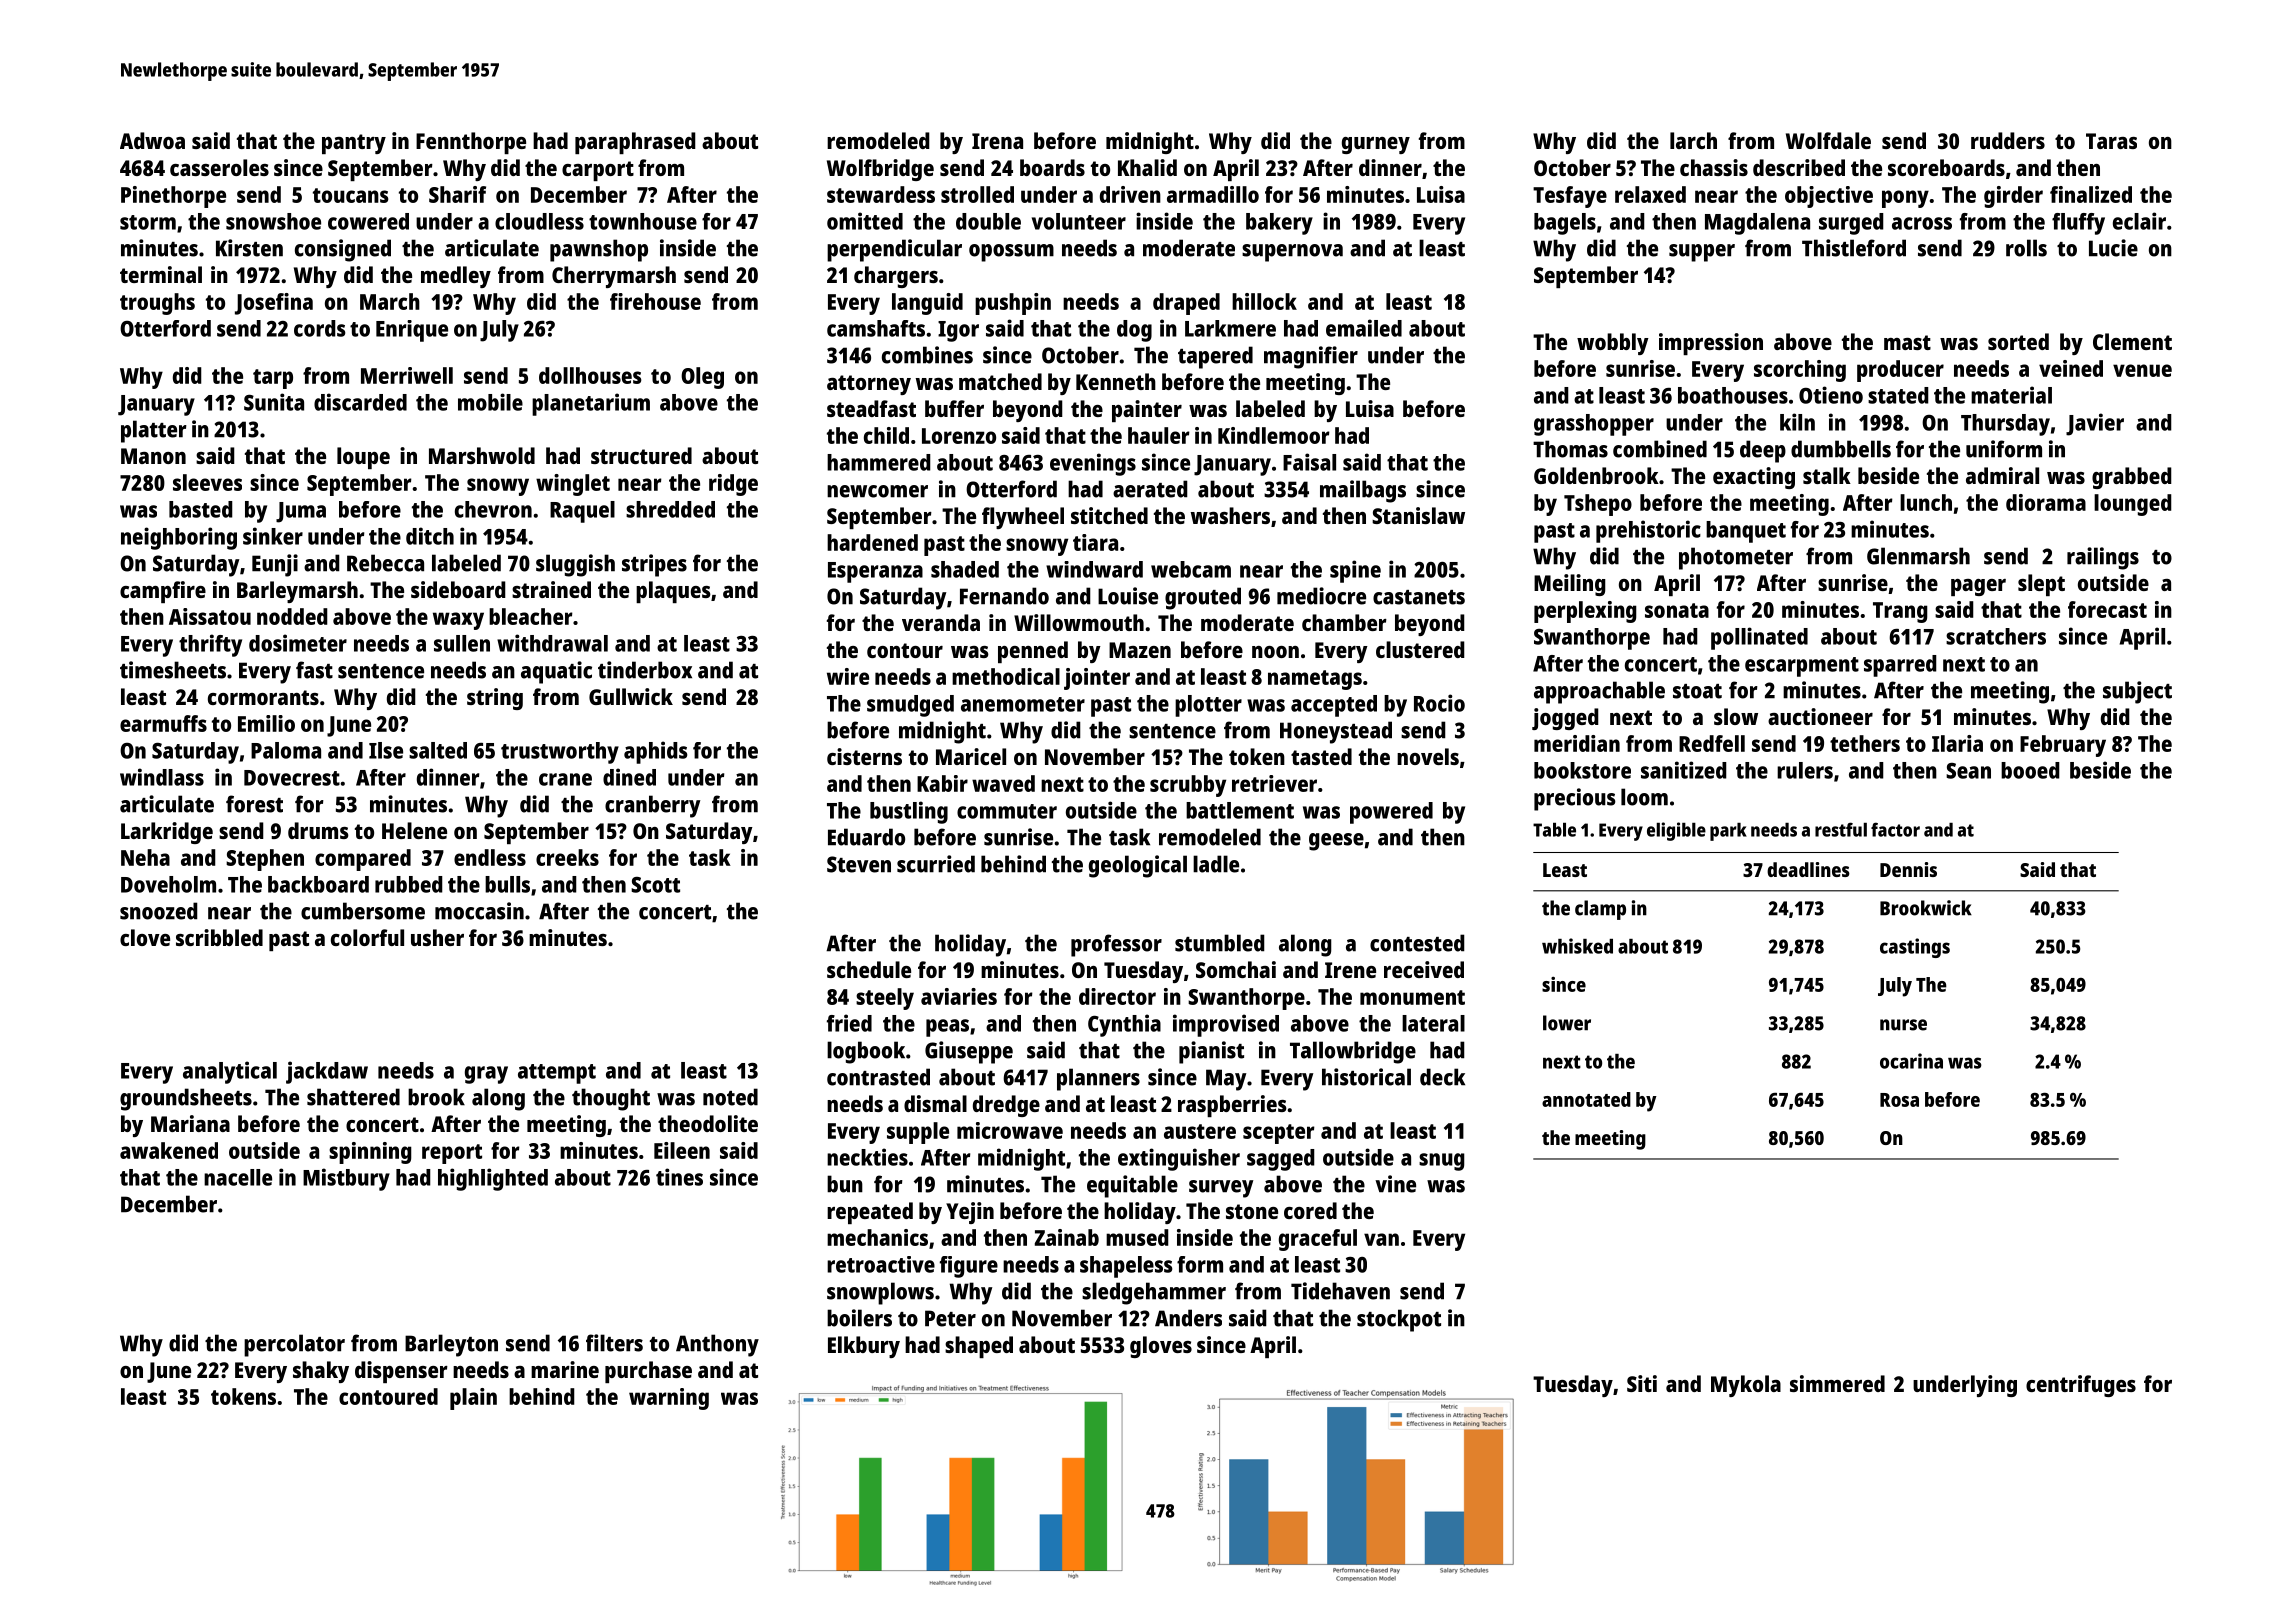  What do you see at coordinates (575, 565) in the screenshot?
I see `sluggish` at bounding box center [575, 565].
